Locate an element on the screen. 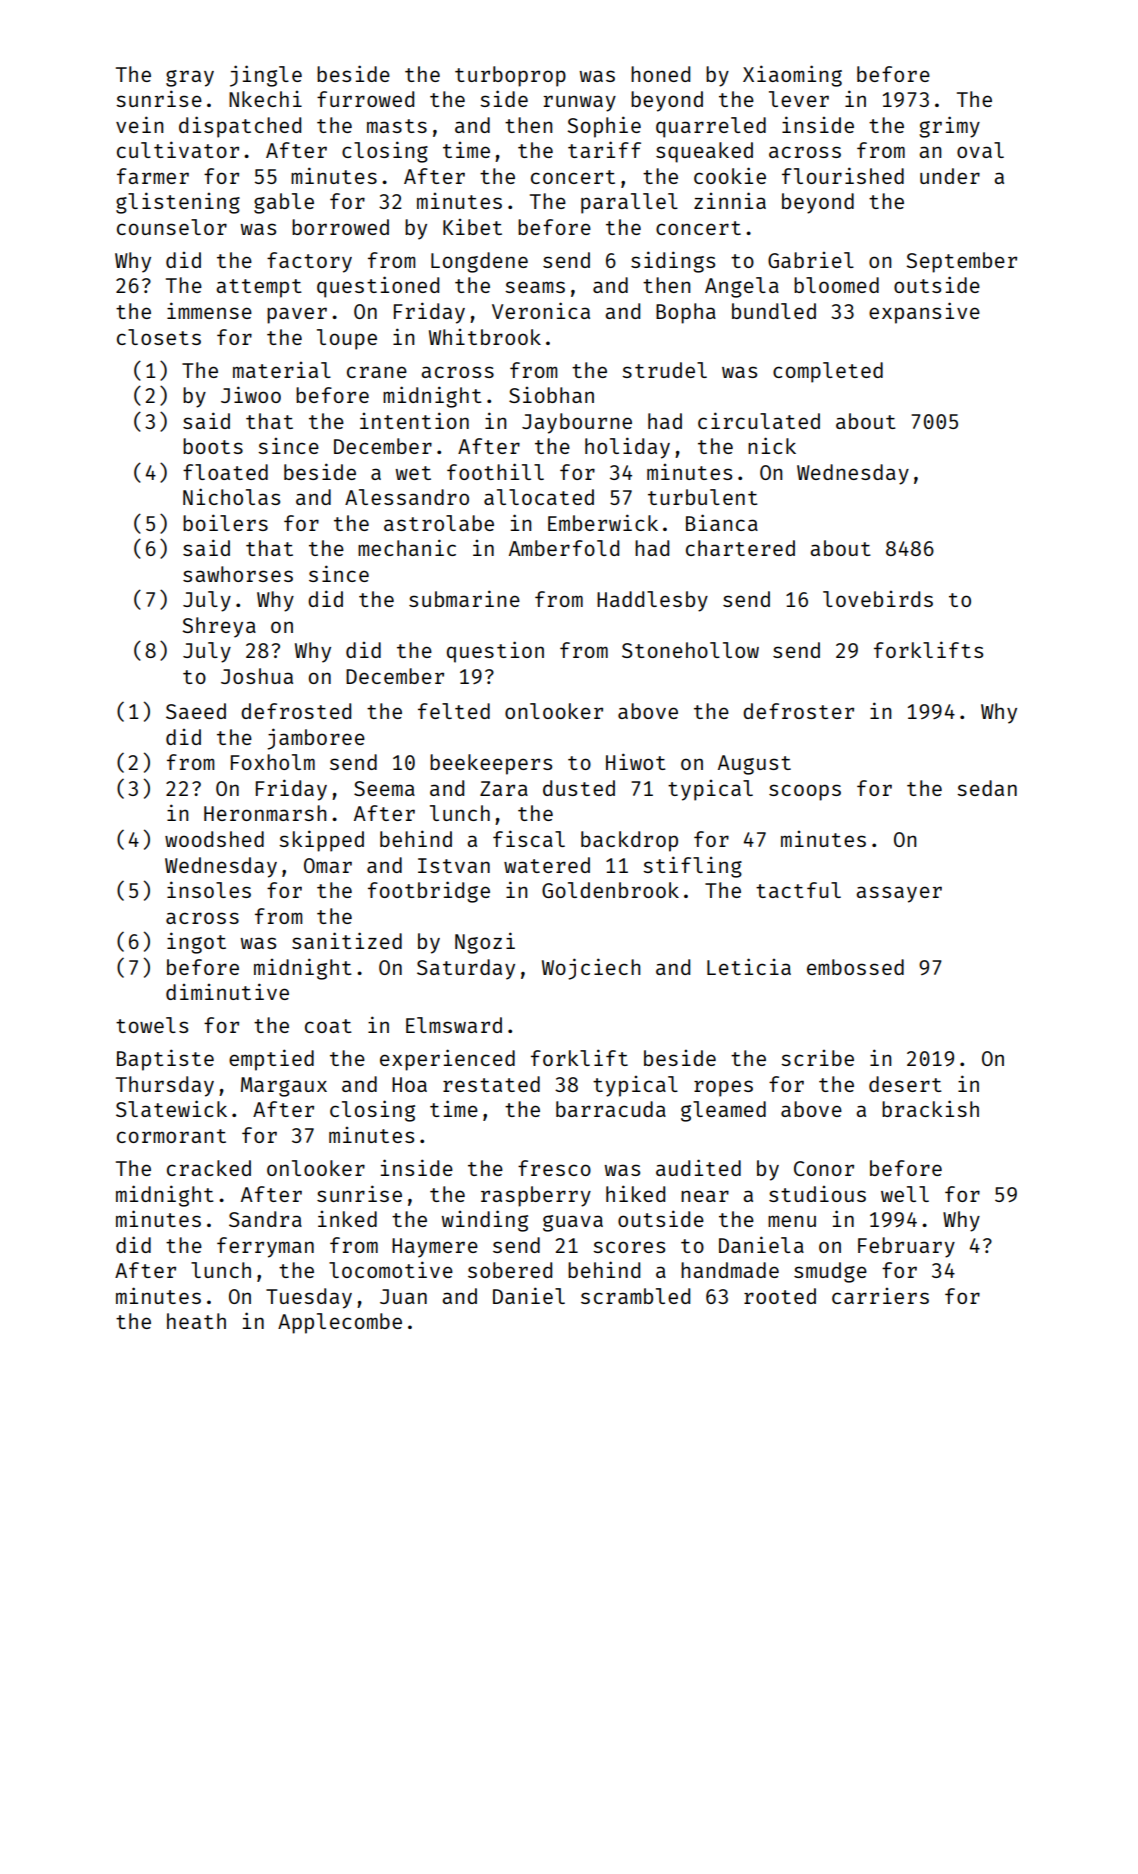 This screenshot has width=1138, height=1874. dusted is located at coordinates (579, 788).
